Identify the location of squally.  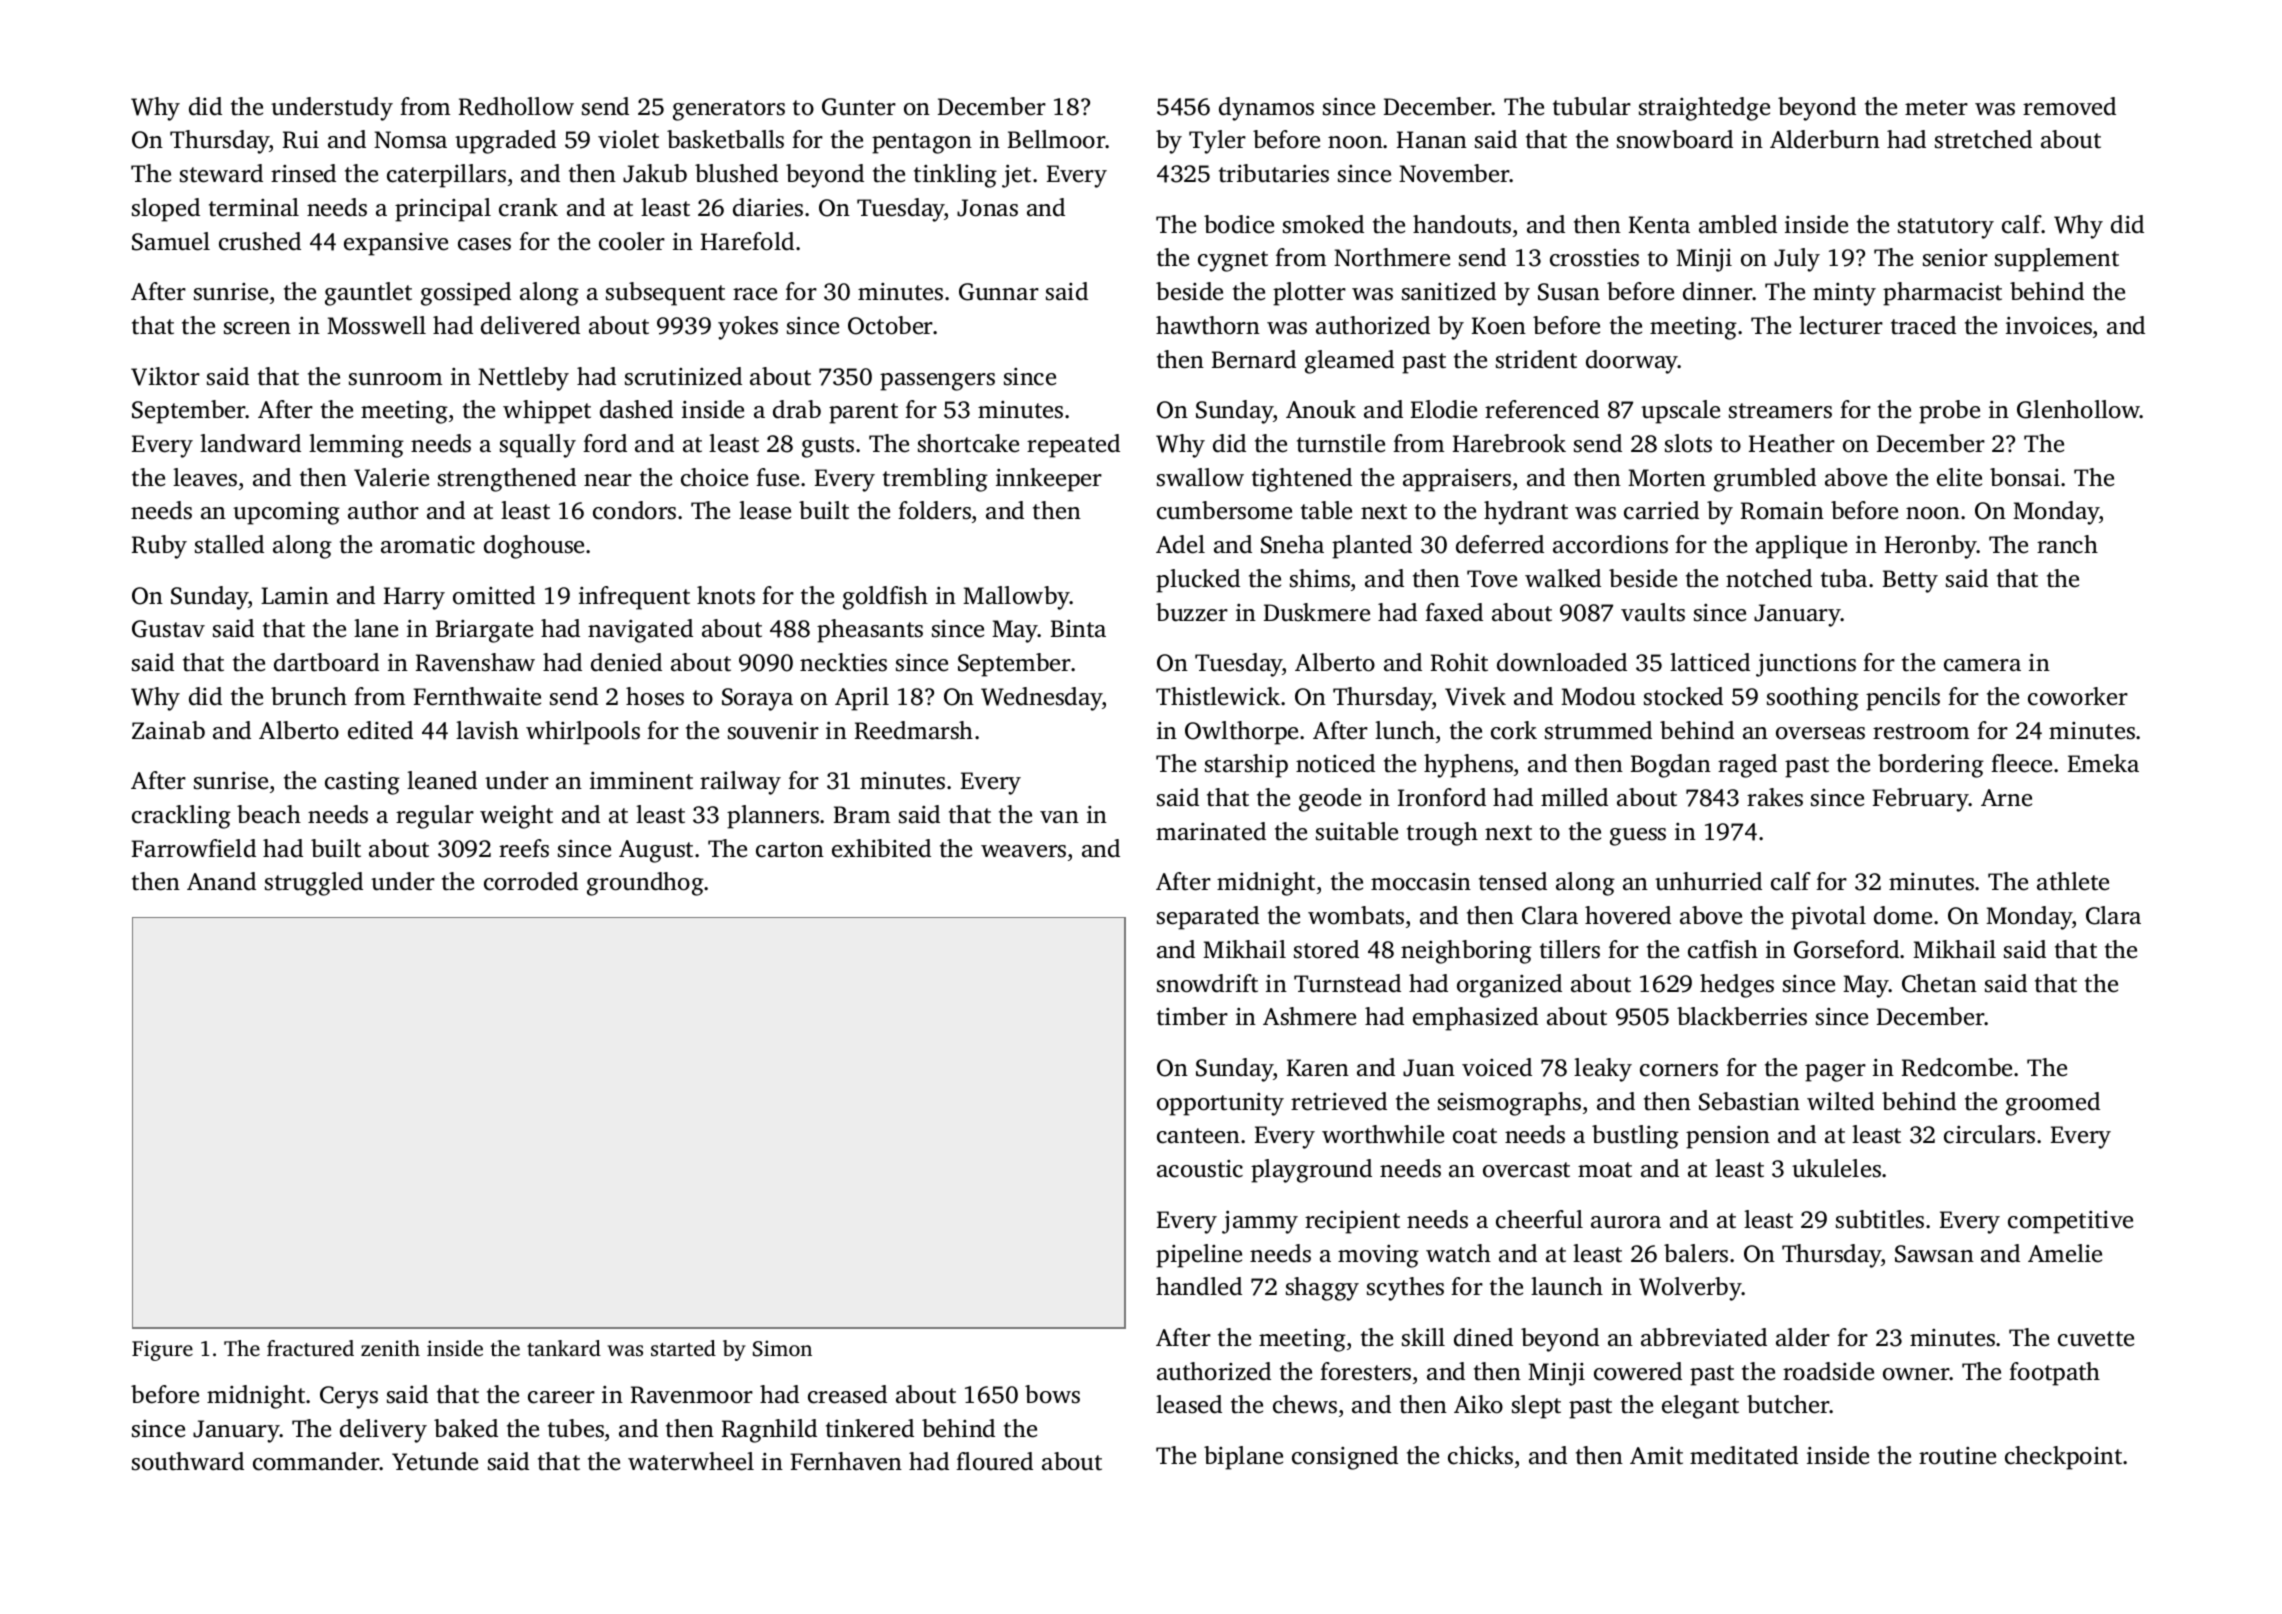
(538, 446).
